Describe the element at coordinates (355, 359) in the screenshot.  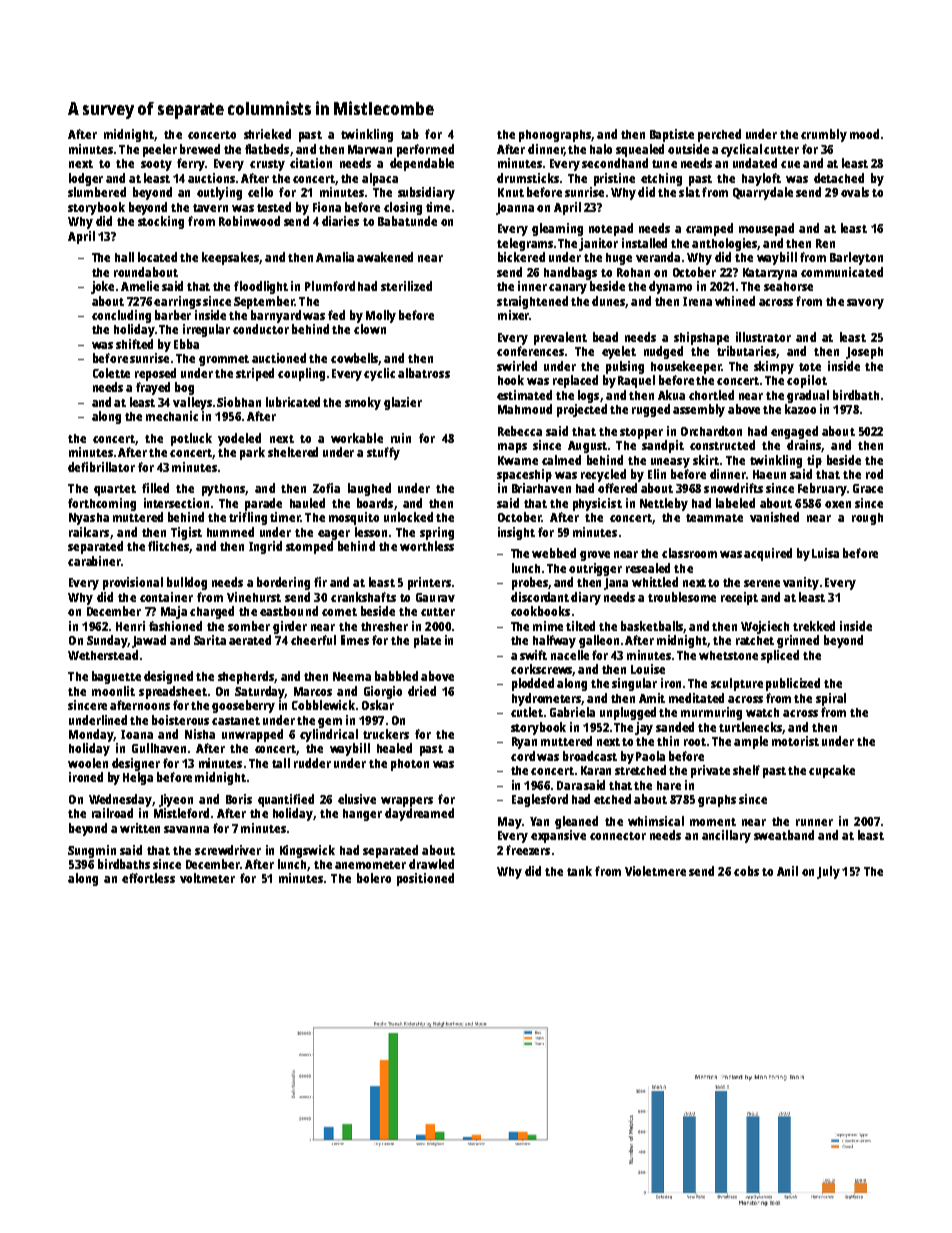
I see `cowbells` at that location.
